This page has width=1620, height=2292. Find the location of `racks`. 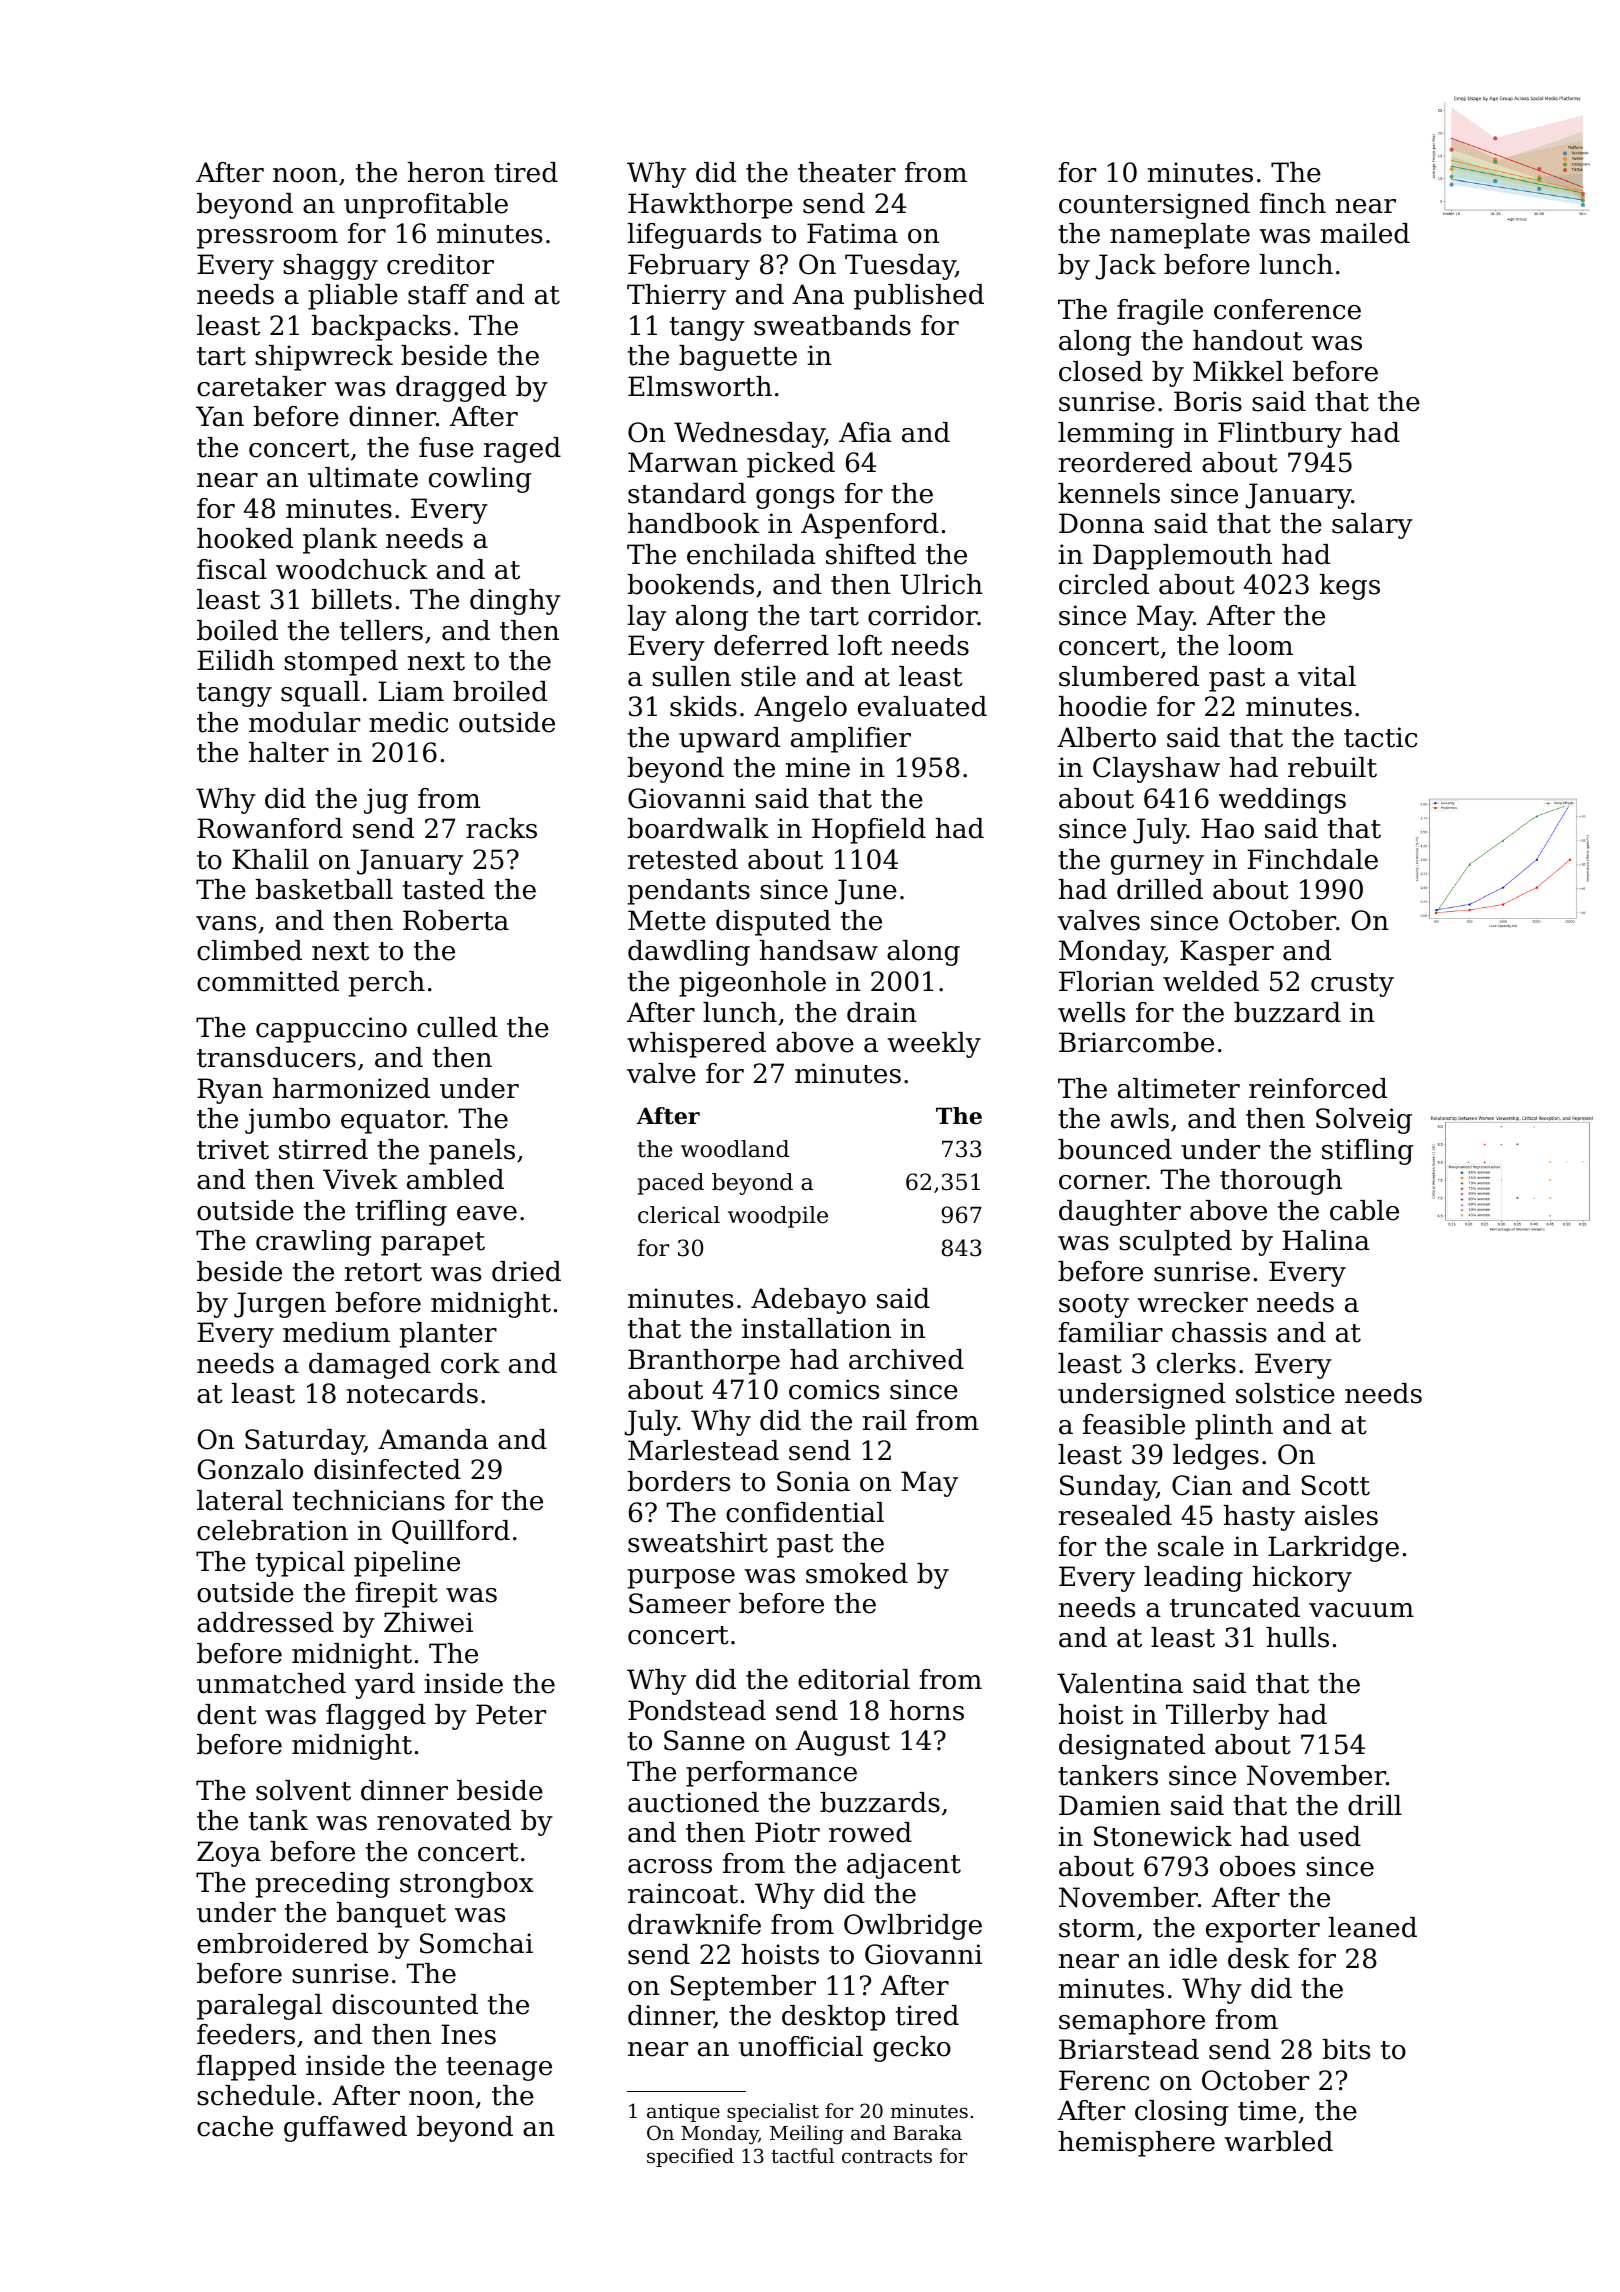

racks is located at coordinates (501, 828).
